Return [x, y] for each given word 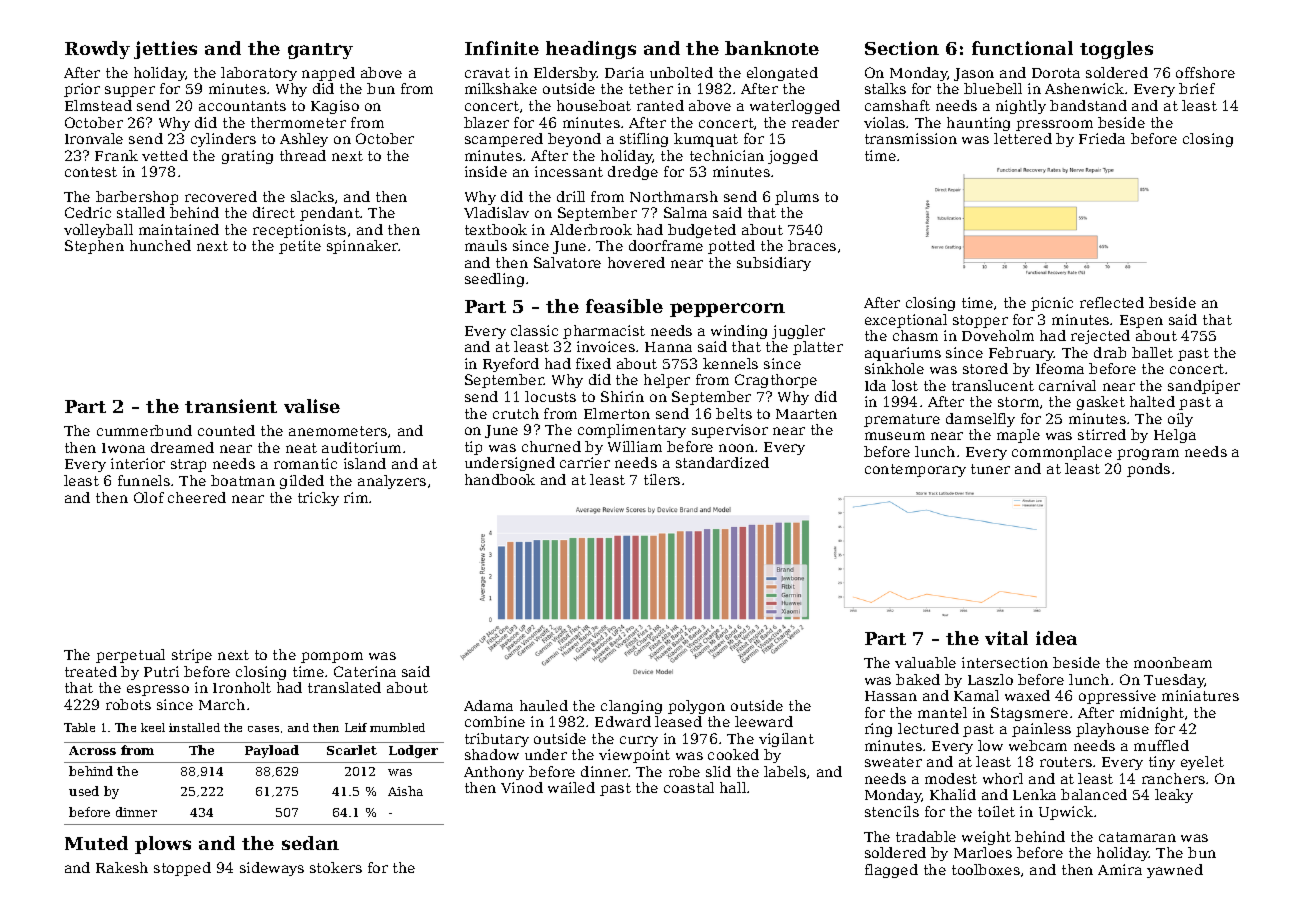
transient [231, 406]
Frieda [1102, 138]
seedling [494, 280]
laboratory [259, 74]
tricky [318, 499]
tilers [662, 479]
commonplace [1062, 453]
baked [918, 679]
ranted [660, 105]
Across [92, 750]
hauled [544, 705]
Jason [974, 74]
